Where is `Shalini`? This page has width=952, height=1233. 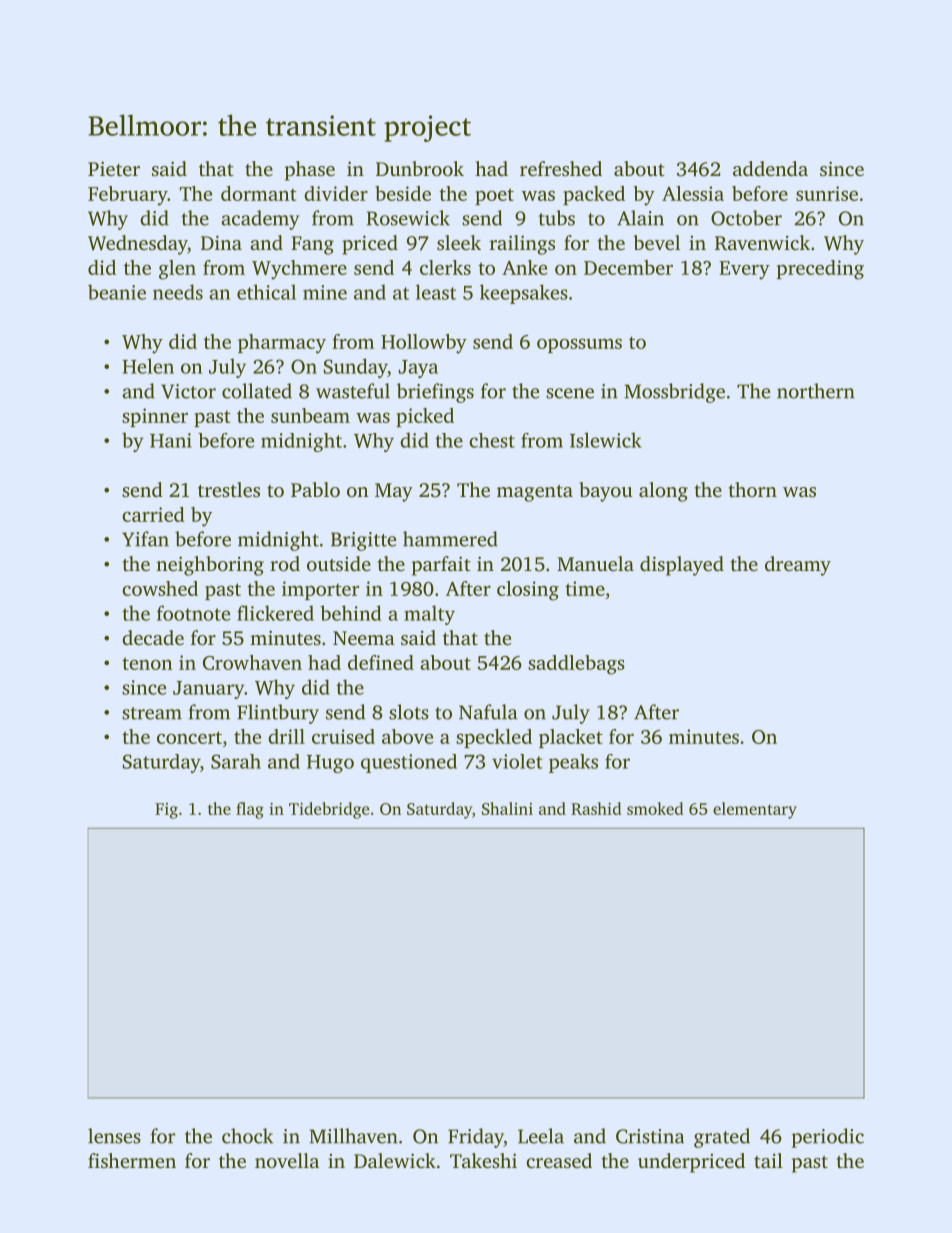
Shalini is located at coordinates (507, 808).
